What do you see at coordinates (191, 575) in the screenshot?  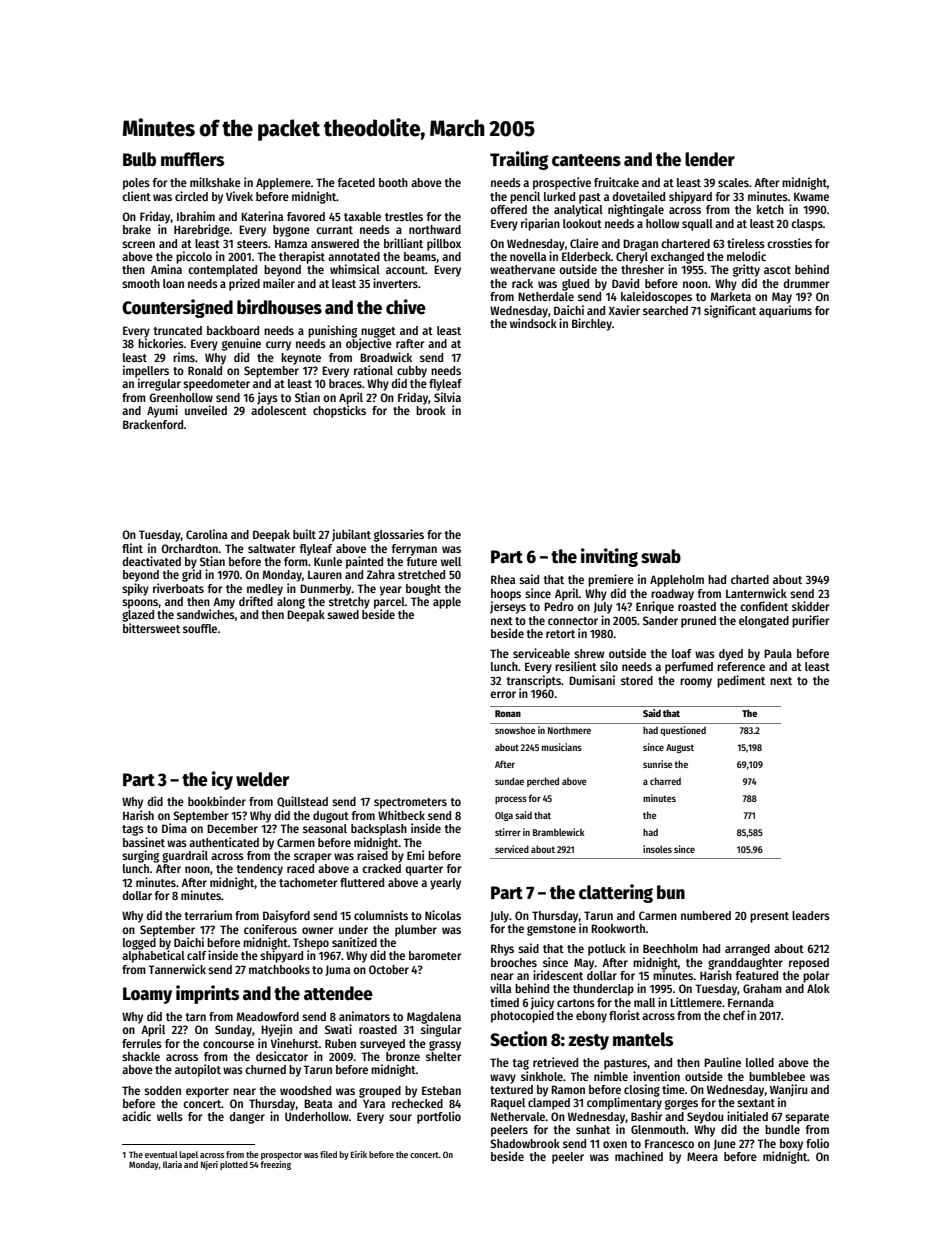 I see `grid` at bounding box center [191, 575].
